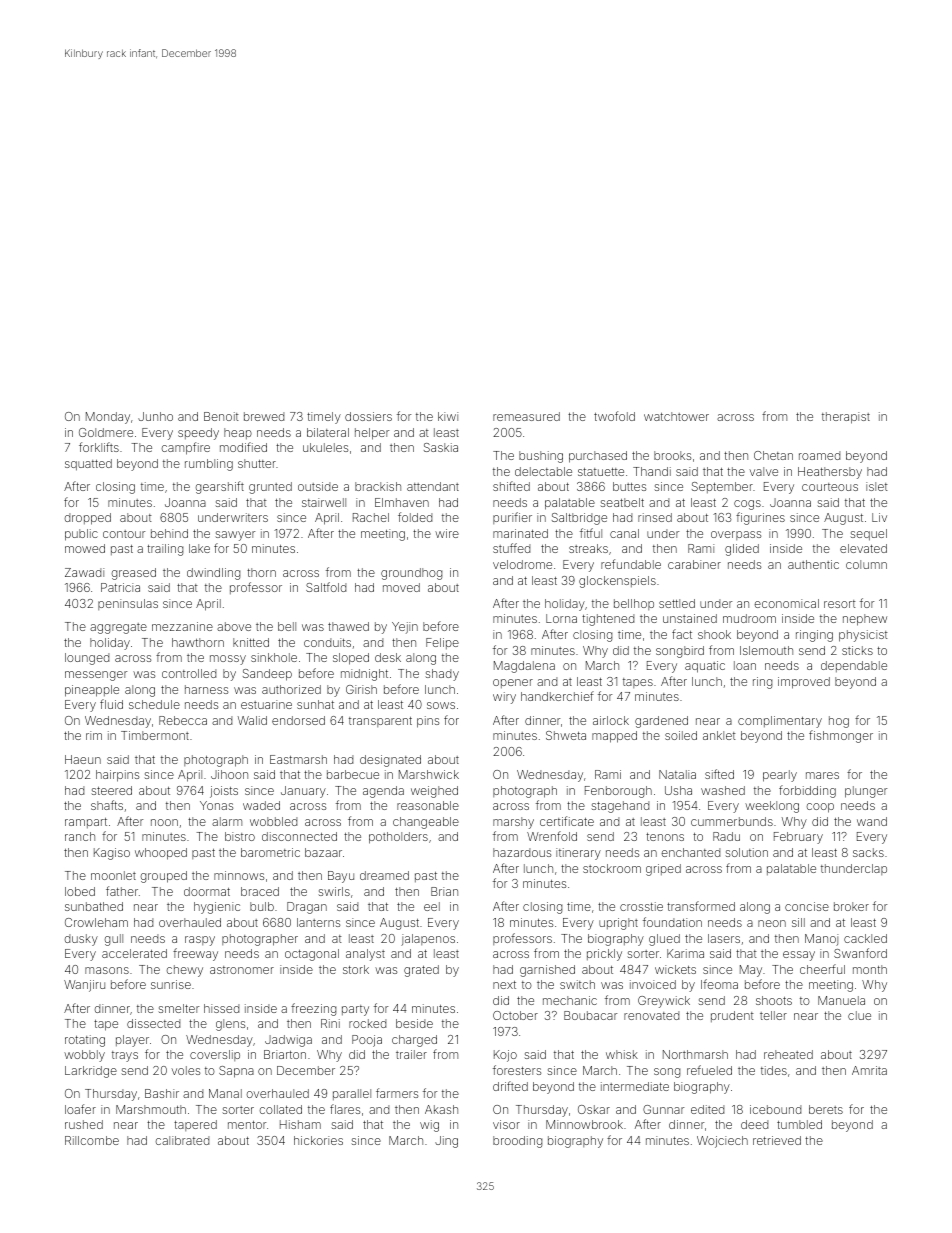  Describe the element at coordinates (524, 667) in the page. I see `Magdalena` at that location.
